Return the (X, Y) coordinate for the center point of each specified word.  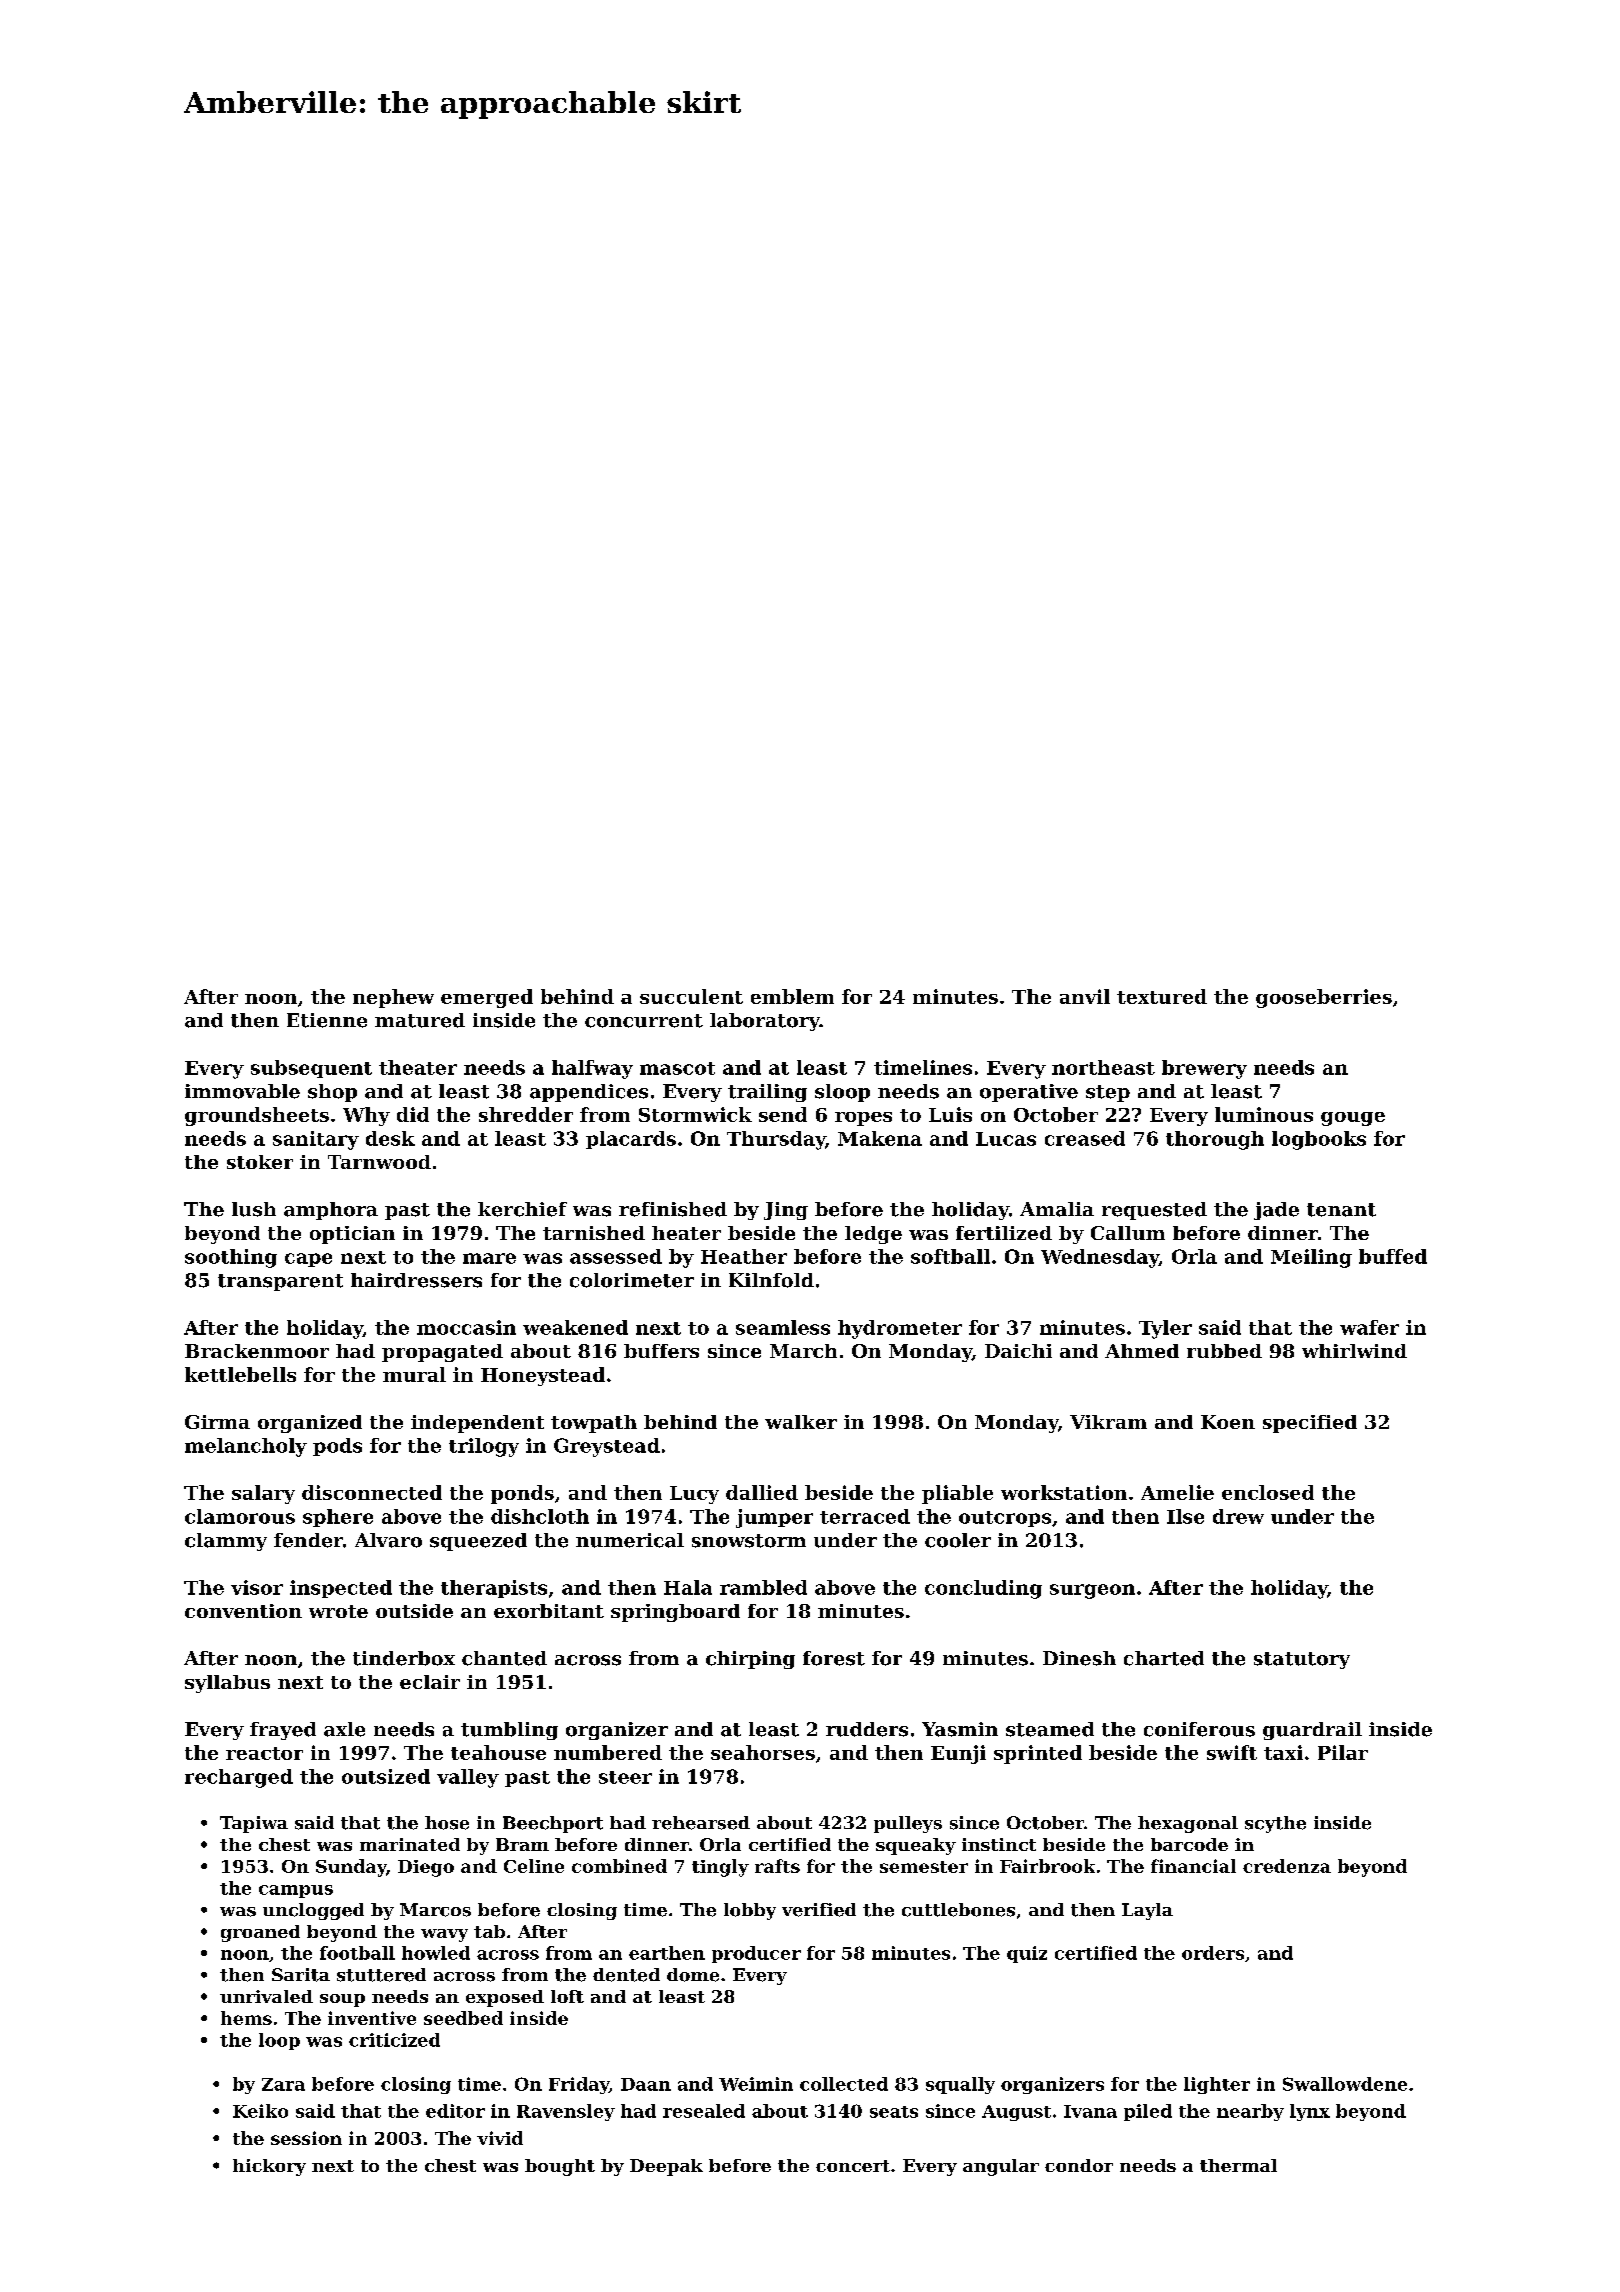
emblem (792, 996)
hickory (269, 2167)
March (803, 1351)
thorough (1215, 1140)
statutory (1302, 1660)
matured (420, 1020)
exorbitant (549, 1611)
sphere (338, 1518)
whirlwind (1354, 1351)
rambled (763, 1587)
